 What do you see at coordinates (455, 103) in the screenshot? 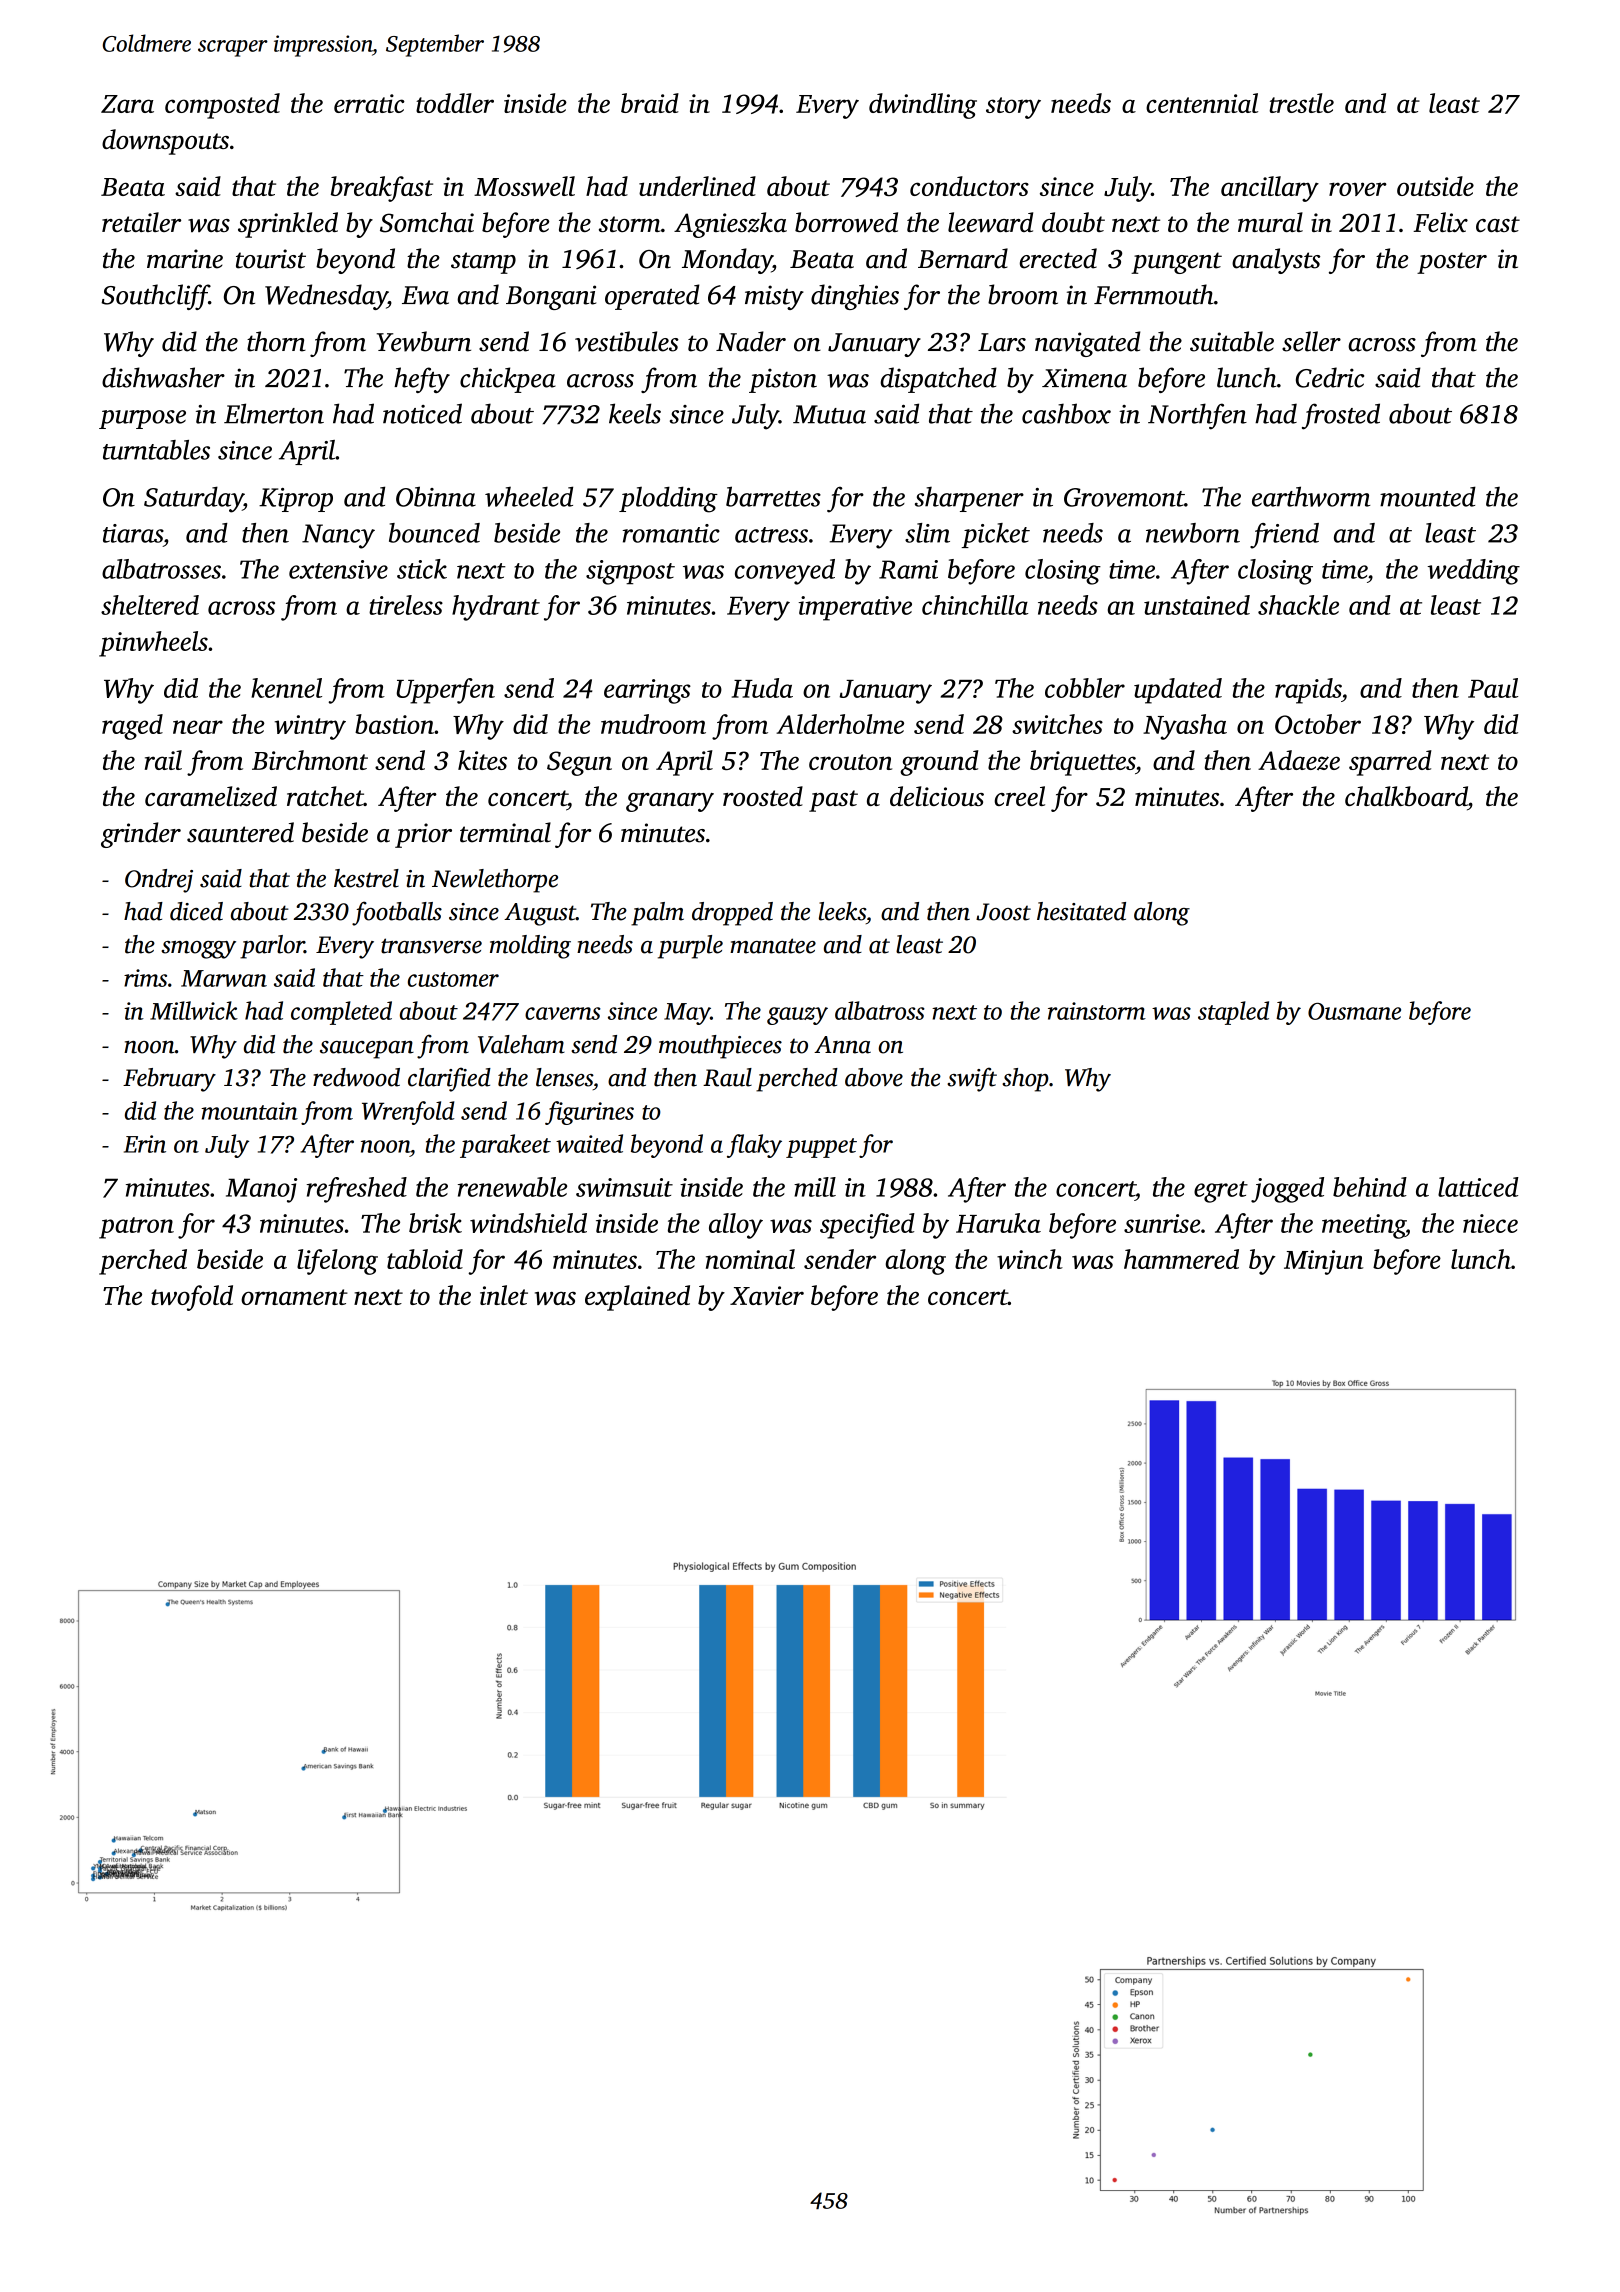
I see `toddler` at bounding box center [455, 103].
